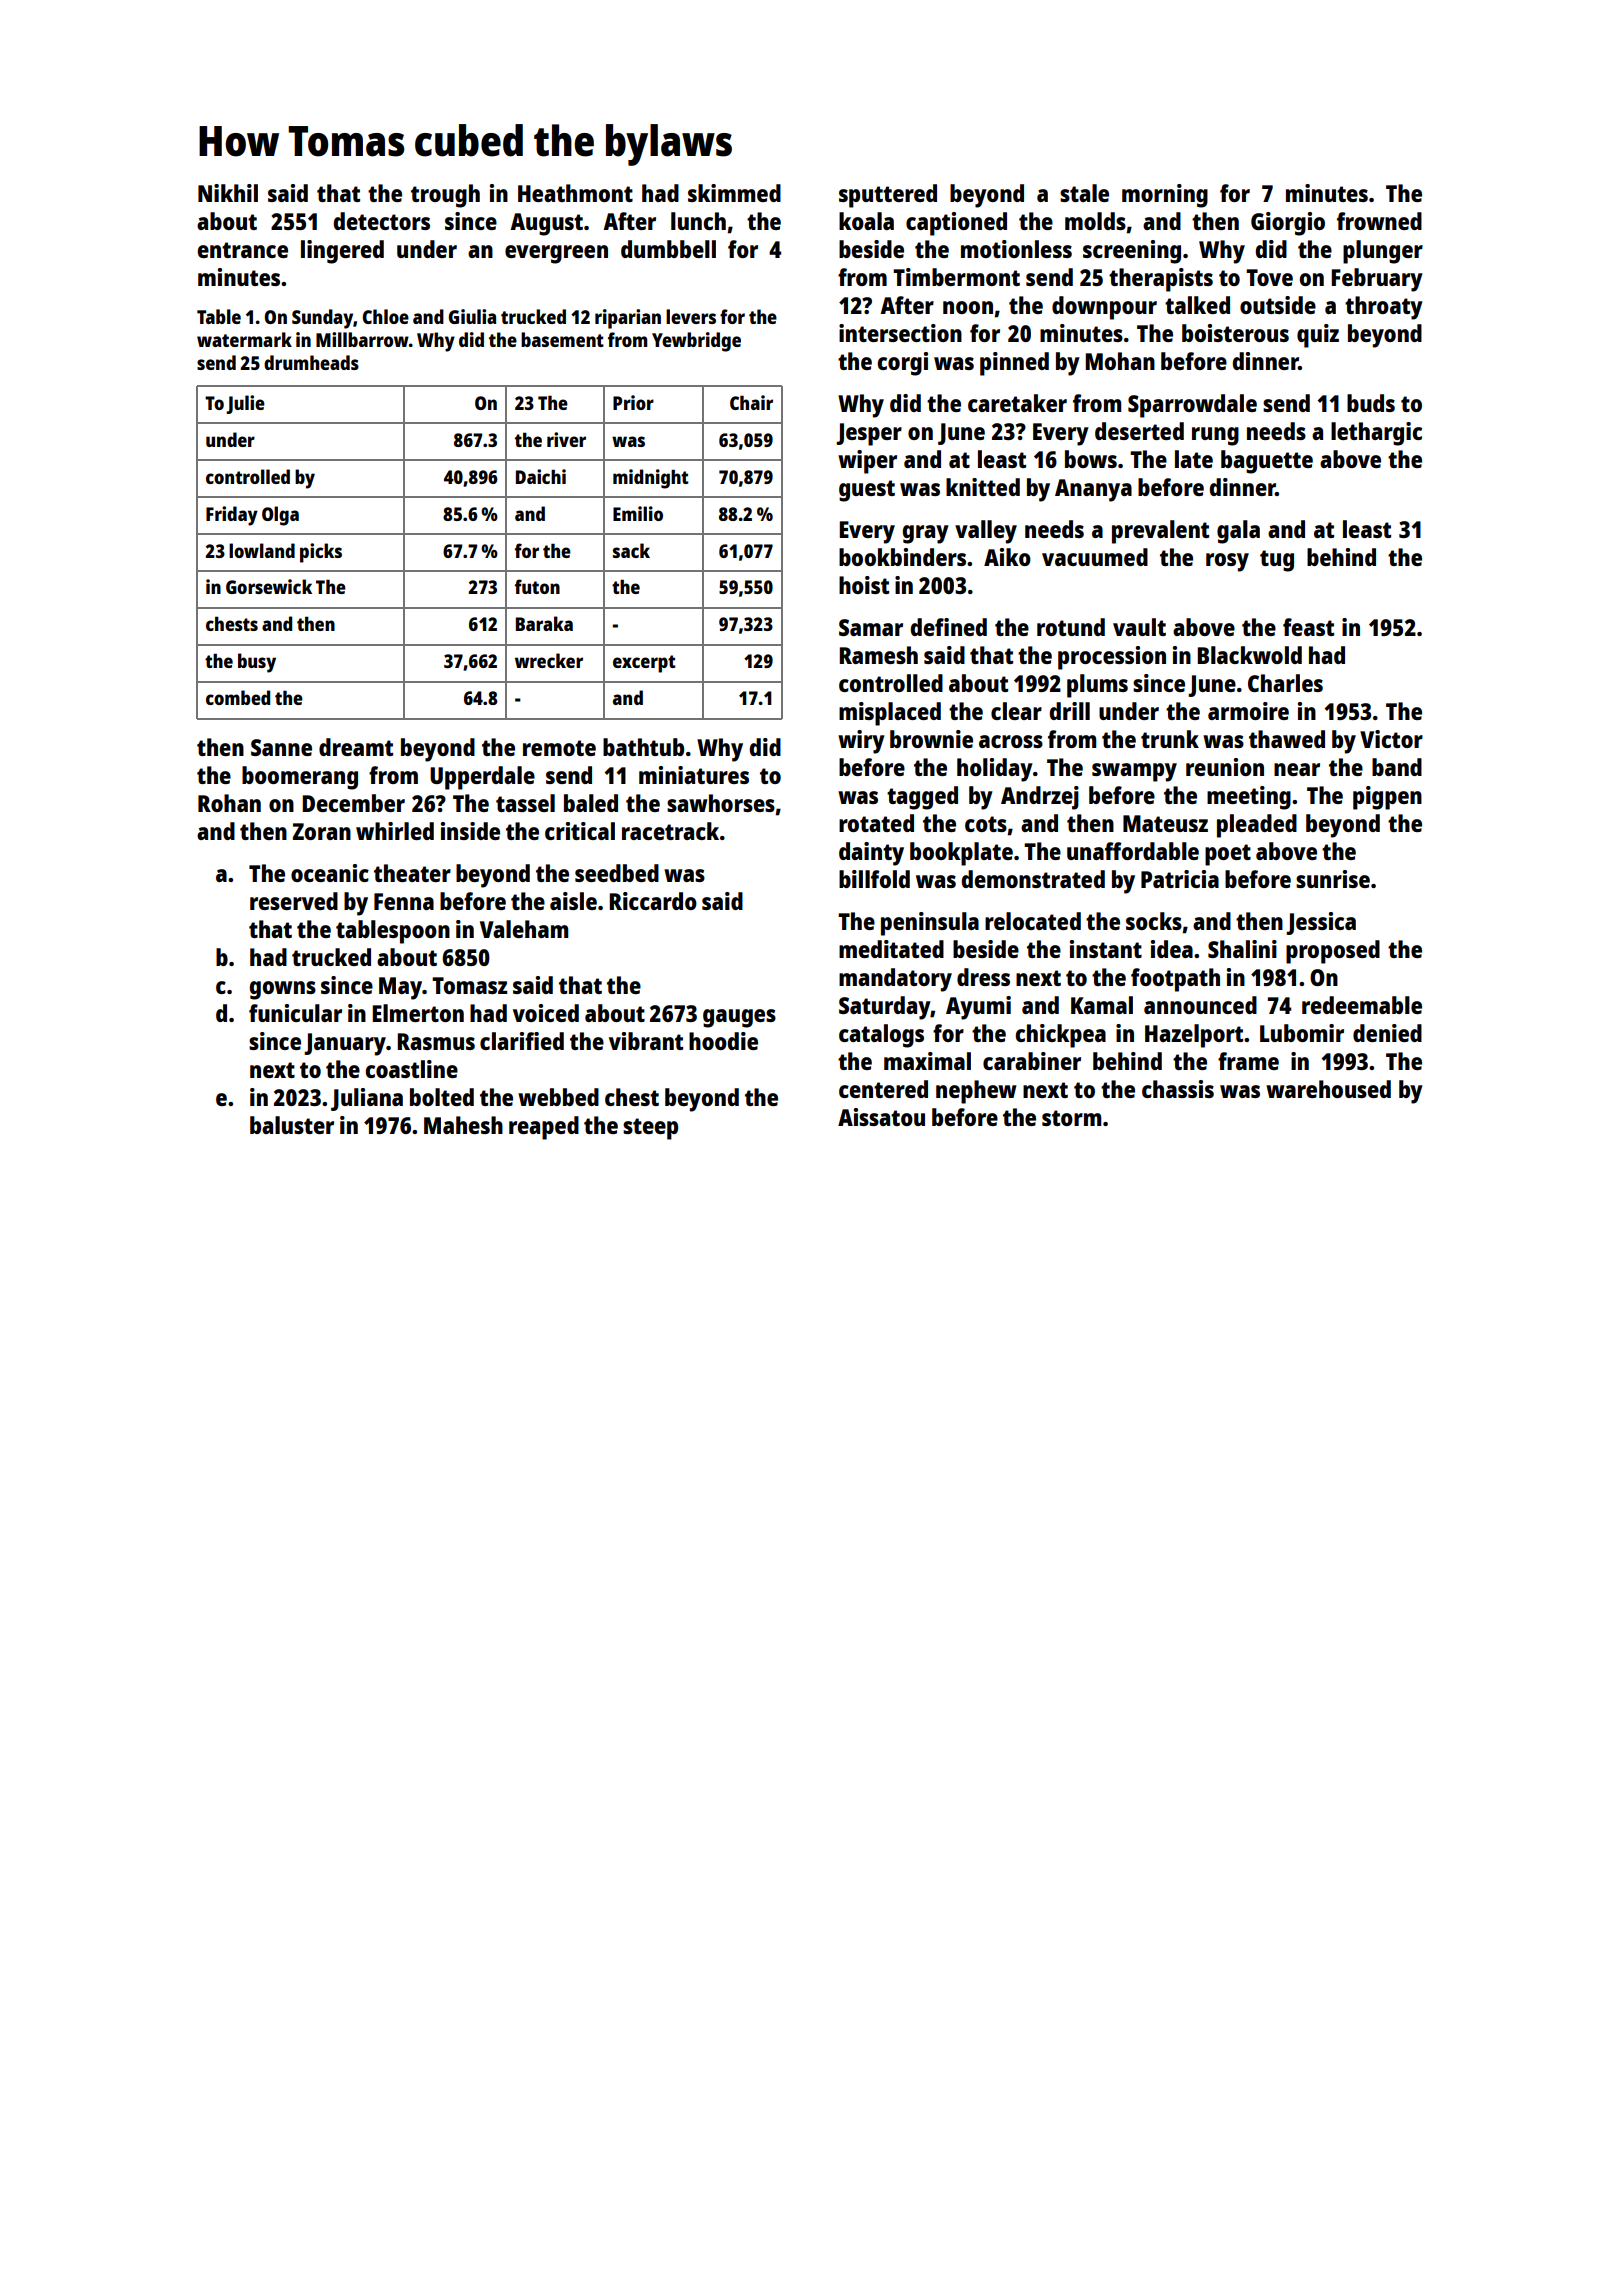  I want to click on baluster, so click(292, 1125).
